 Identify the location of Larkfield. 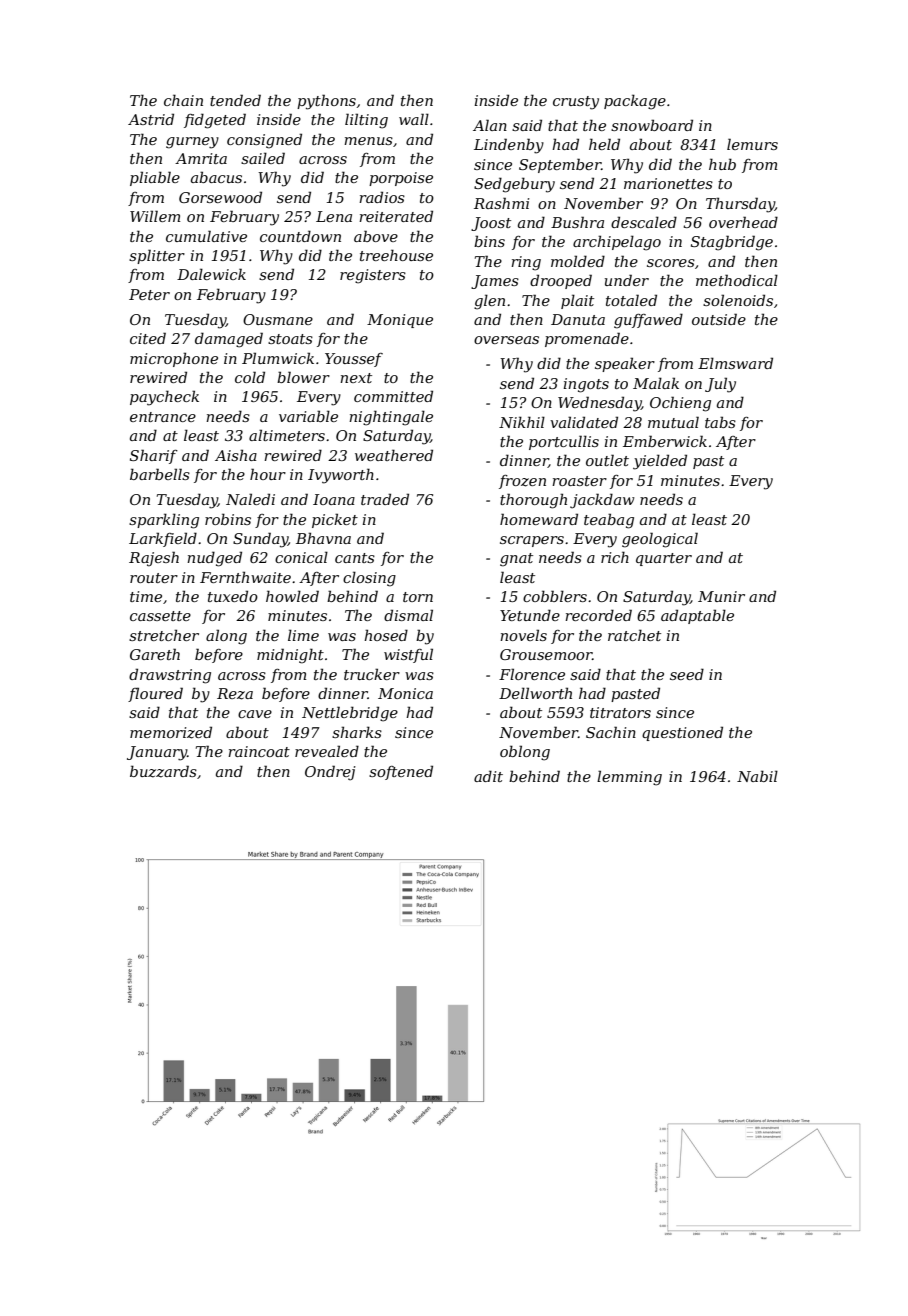
(163, 539).
